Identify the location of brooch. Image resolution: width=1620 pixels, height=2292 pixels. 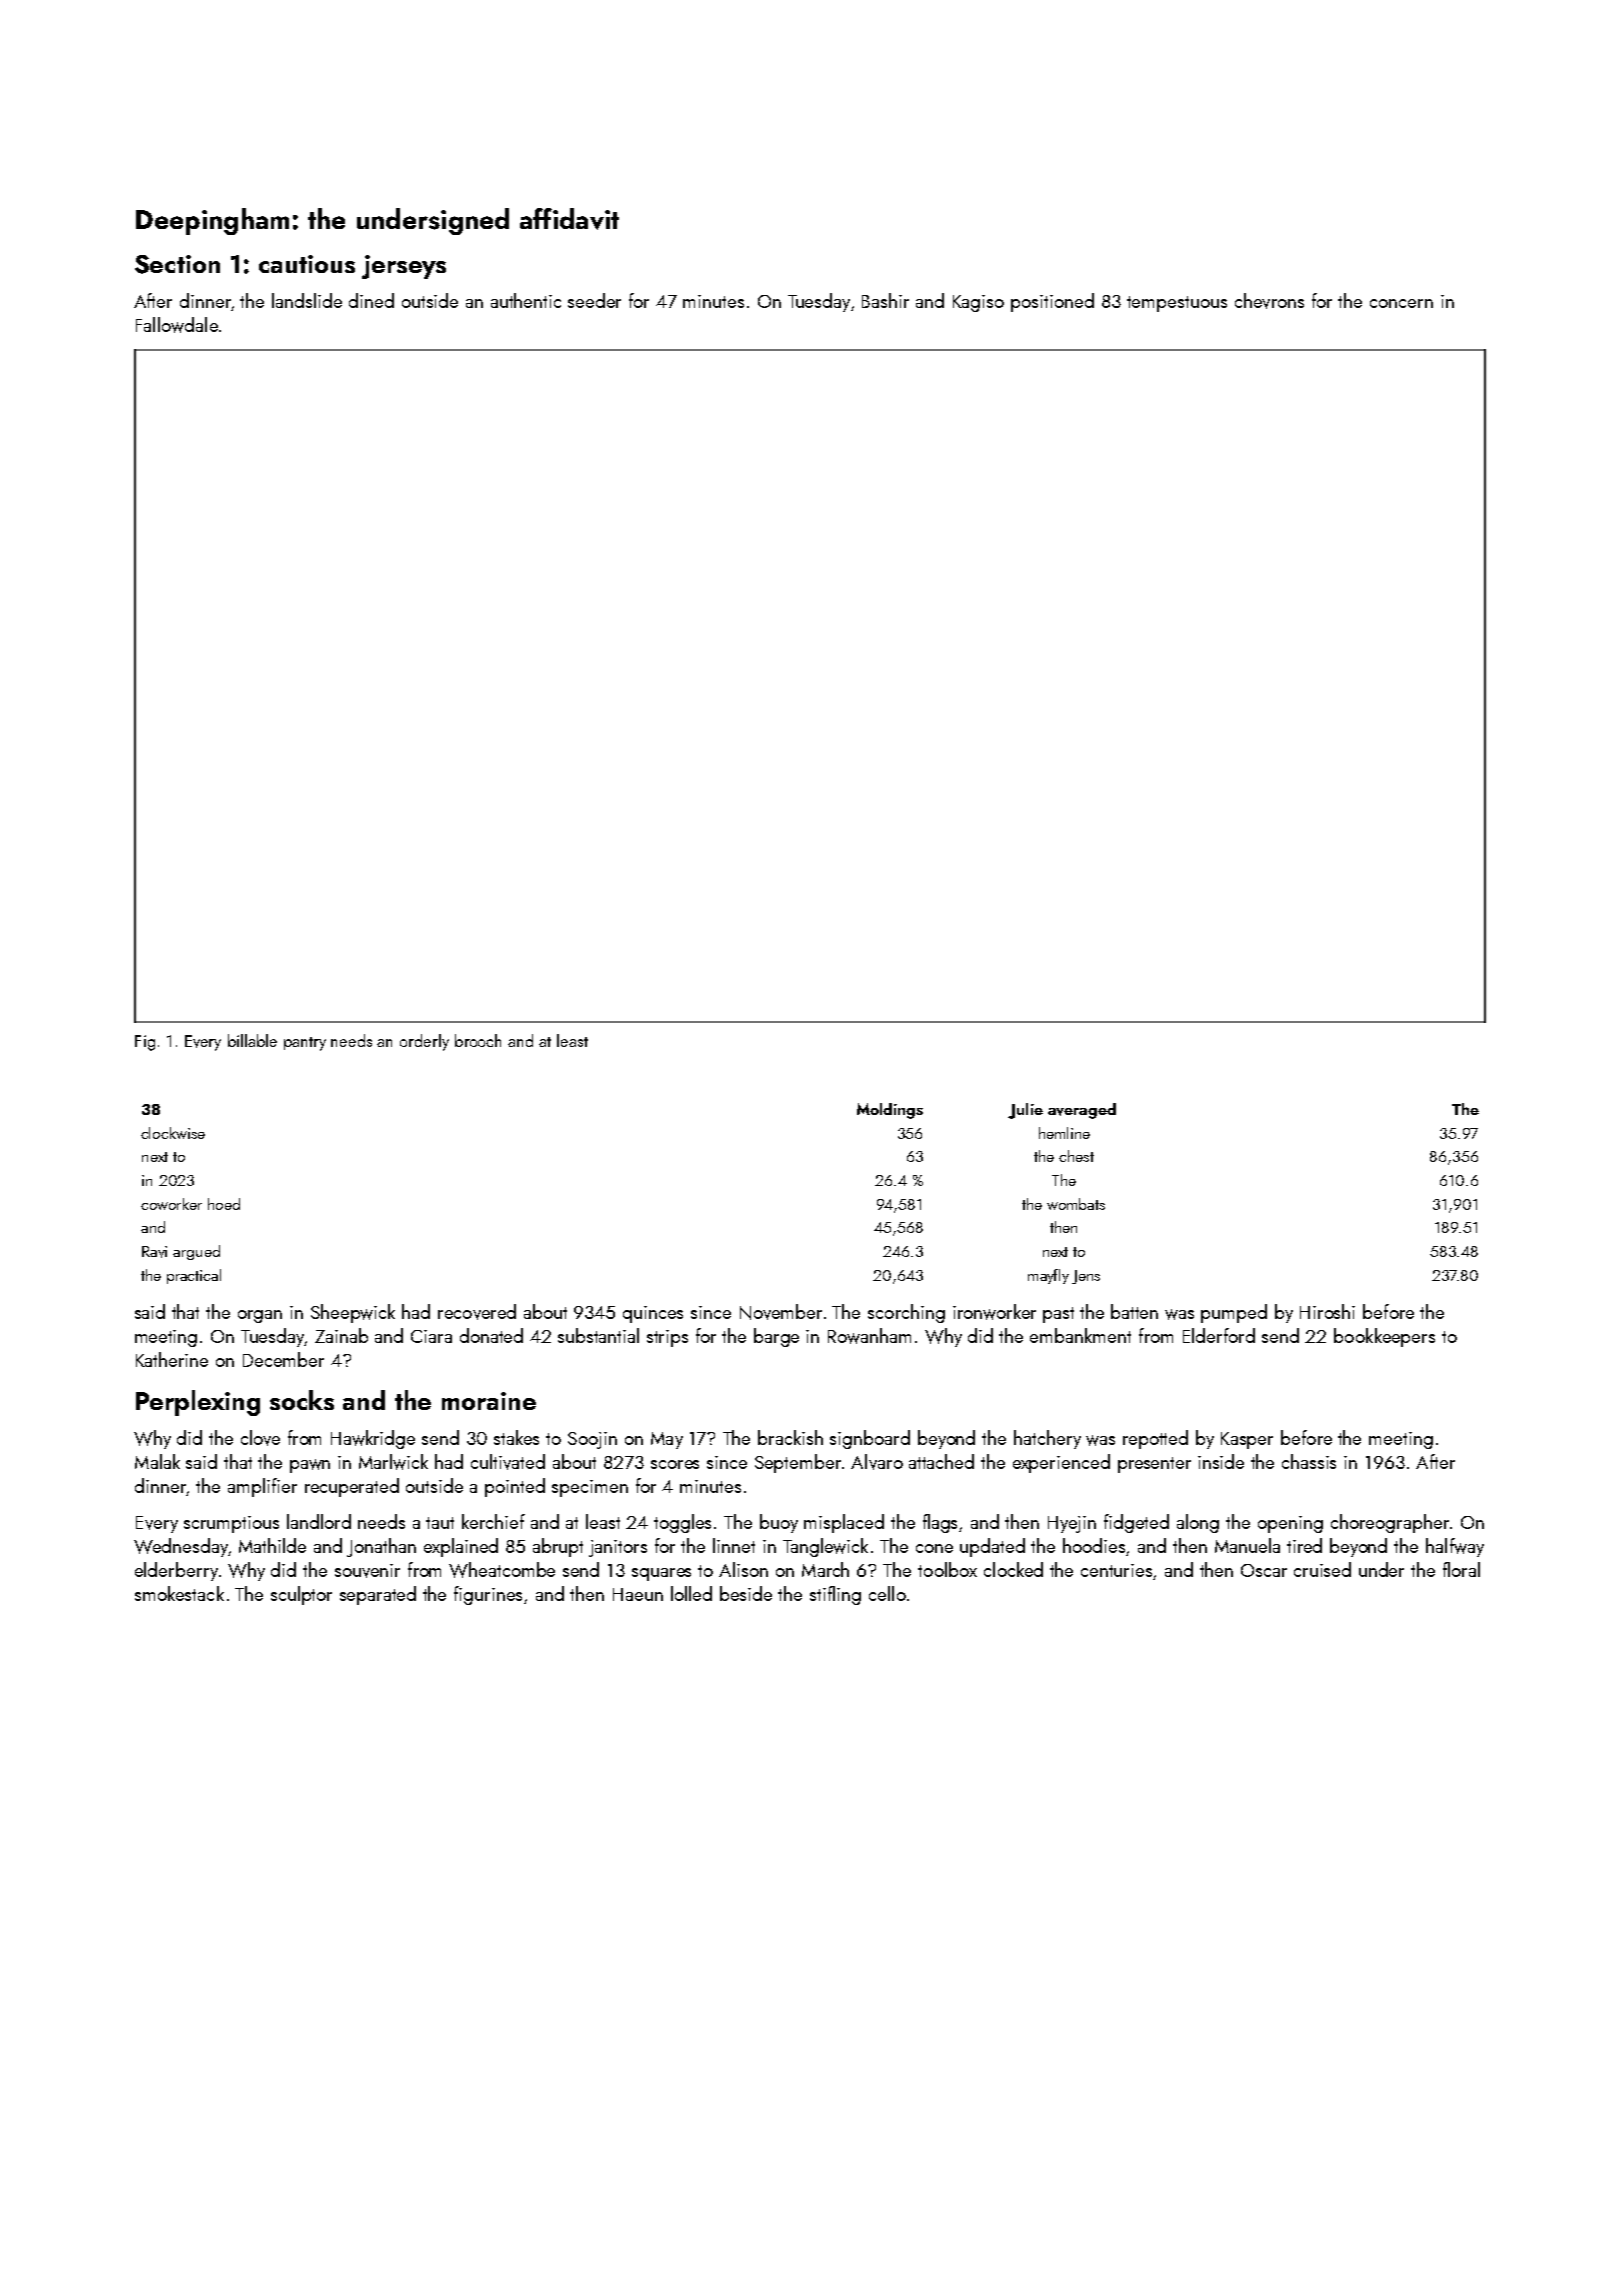
(478, 1040).
